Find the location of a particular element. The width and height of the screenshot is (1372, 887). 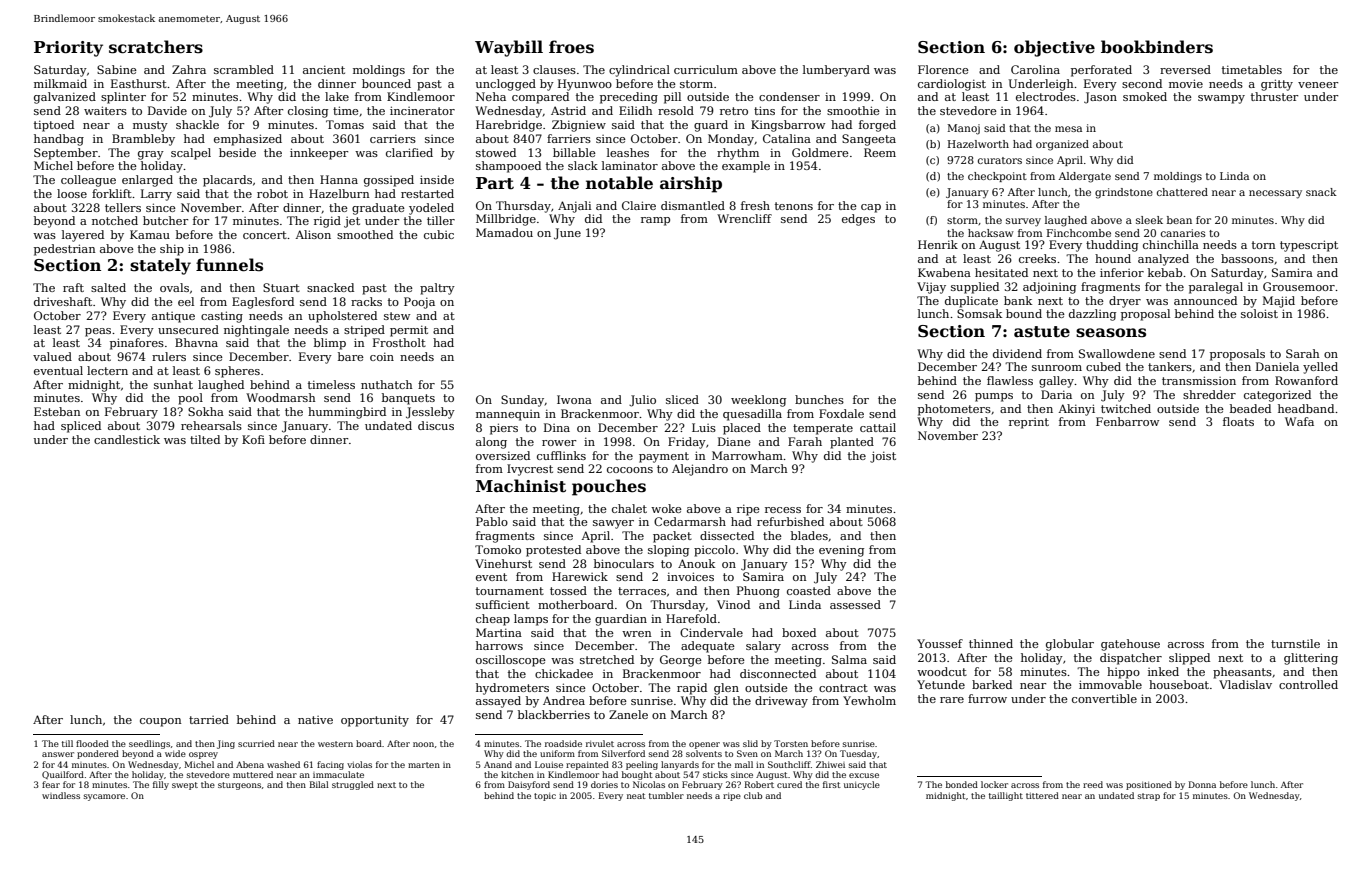

survey is located at coordinates (1023, 222).
